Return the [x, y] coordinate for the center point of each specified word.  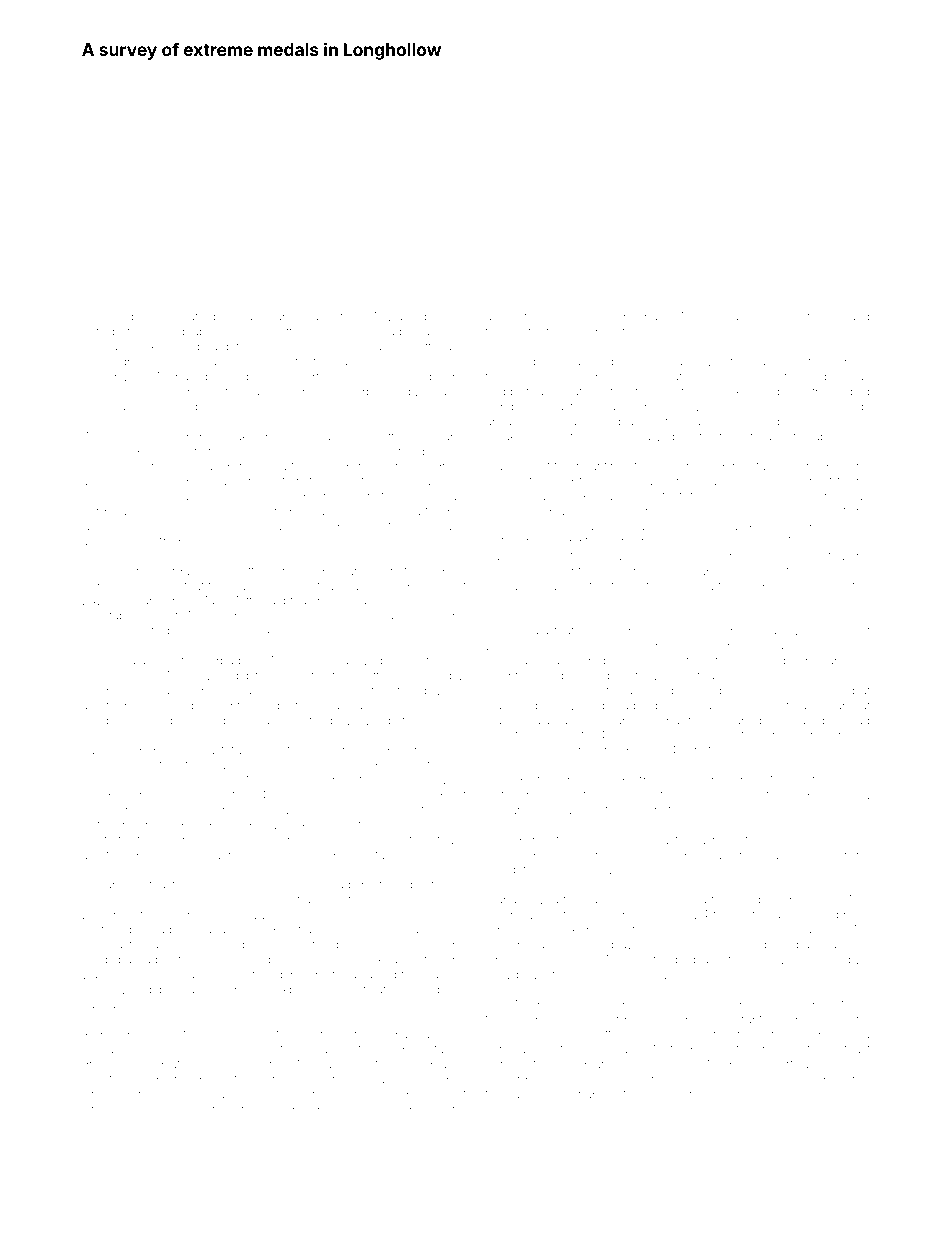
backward [533, 1094]
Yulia [570, 855]
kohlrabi [179, 840]
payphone [362, 363]
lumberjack [141, 318]
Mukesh [702, 316]
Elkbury [294, 991]
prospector [763, 901]
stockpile [790, 1020]
